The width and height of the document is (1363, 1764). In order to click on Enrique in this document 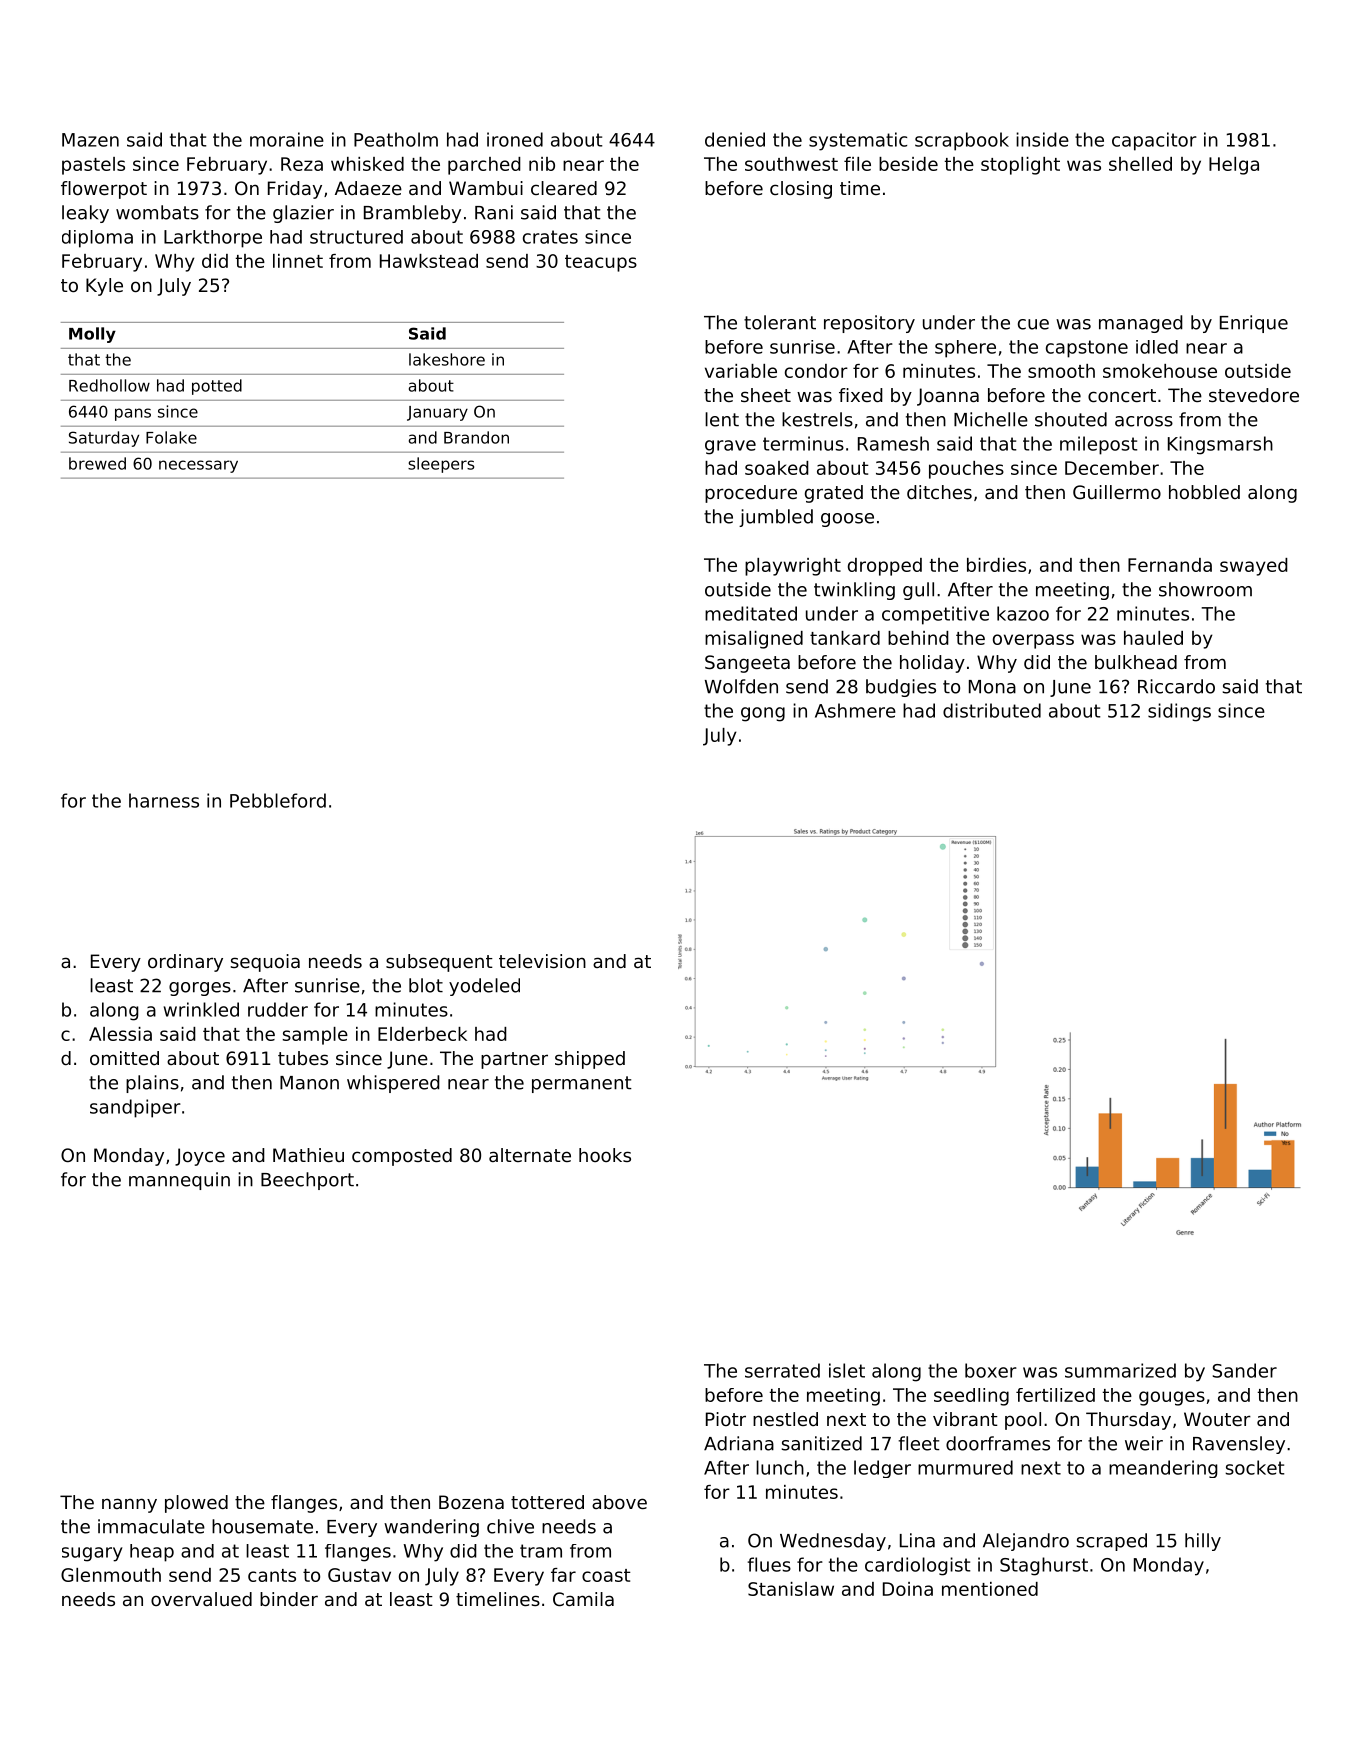, I will do `click(1254, 324)`.
